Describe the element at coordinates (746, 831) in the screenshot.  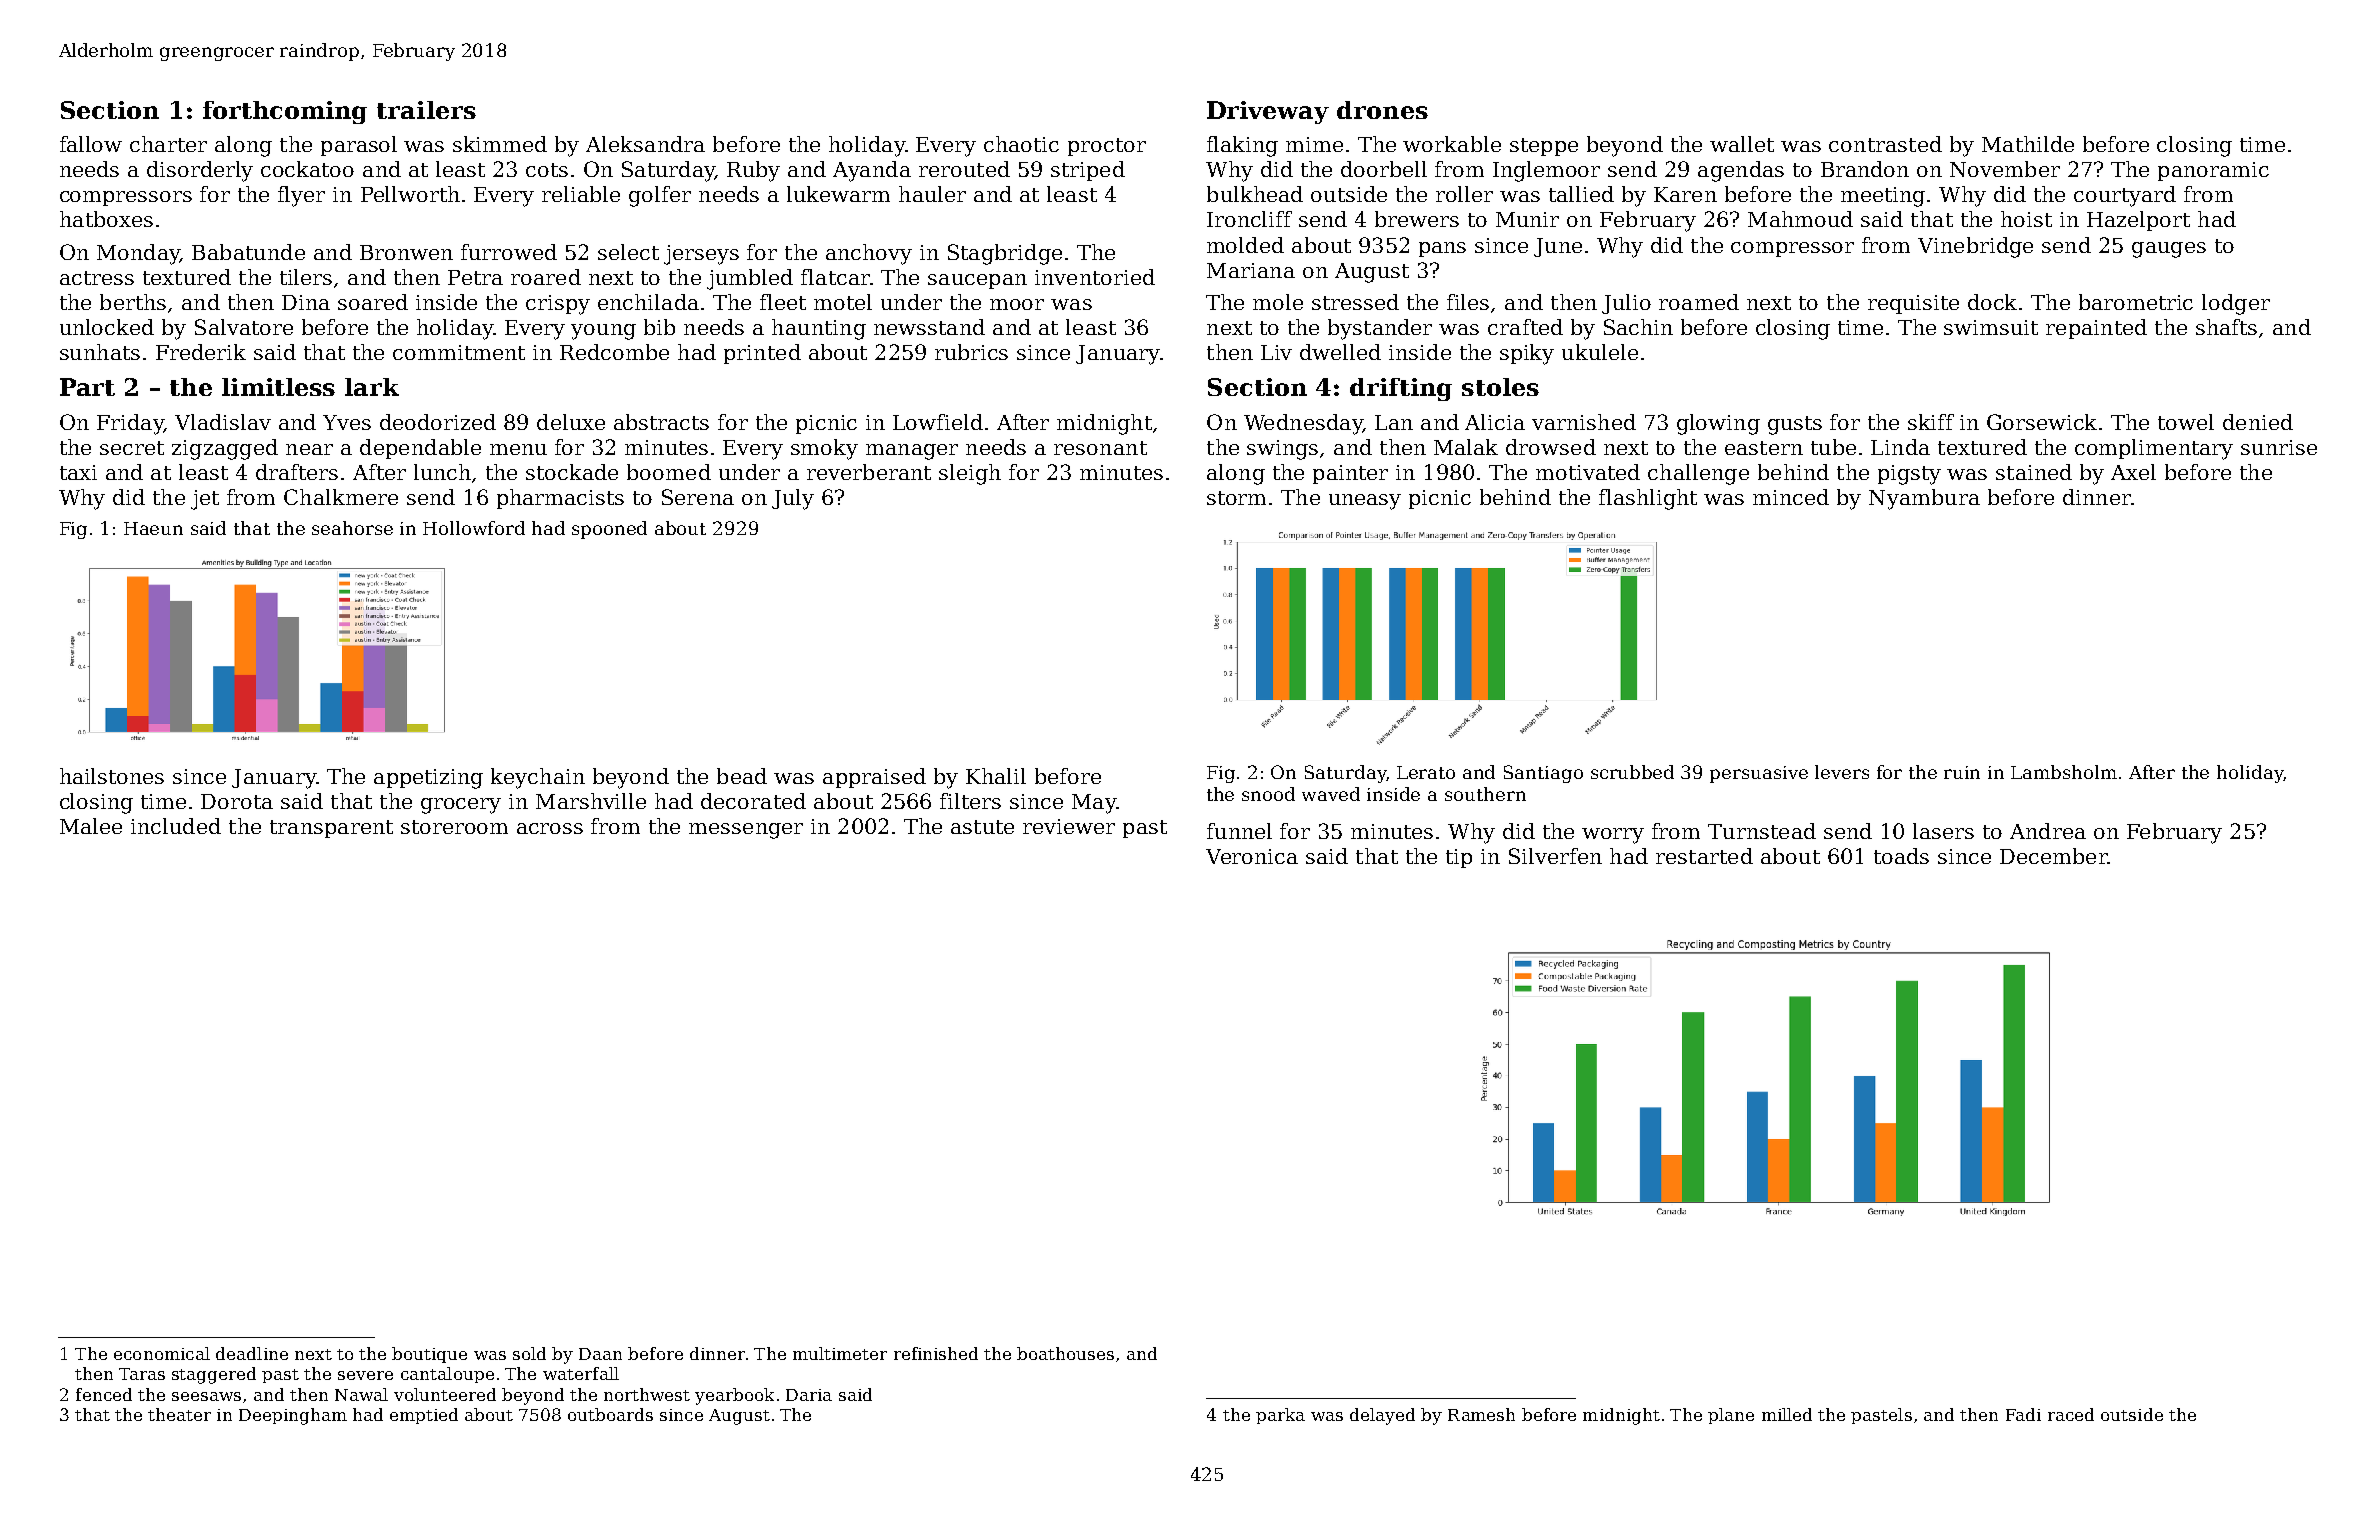
I see `messenger` at that location.
